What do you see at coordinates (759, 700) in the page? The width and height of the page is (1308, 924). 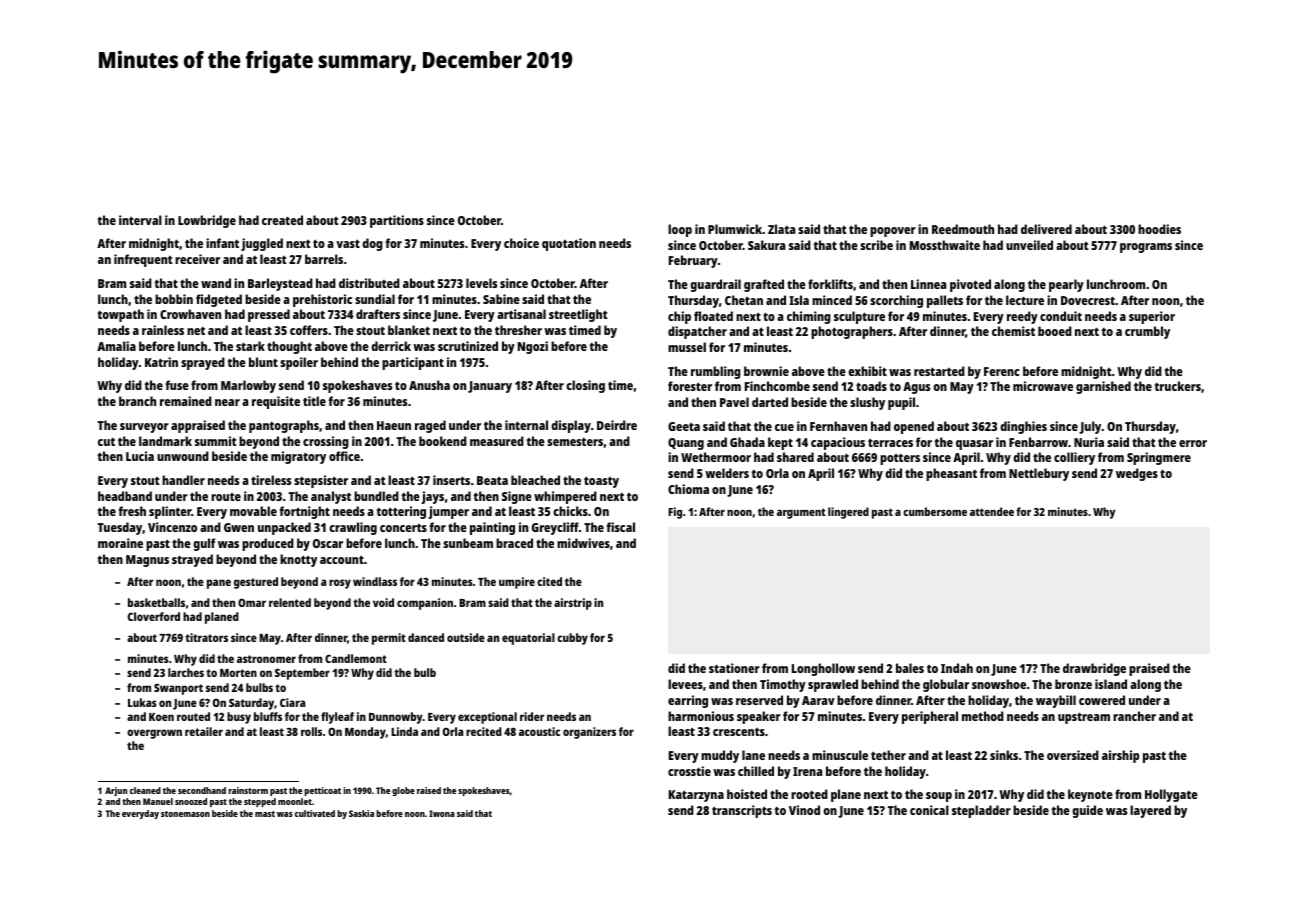 I see `reserved` at bounding box center [759, 700].
